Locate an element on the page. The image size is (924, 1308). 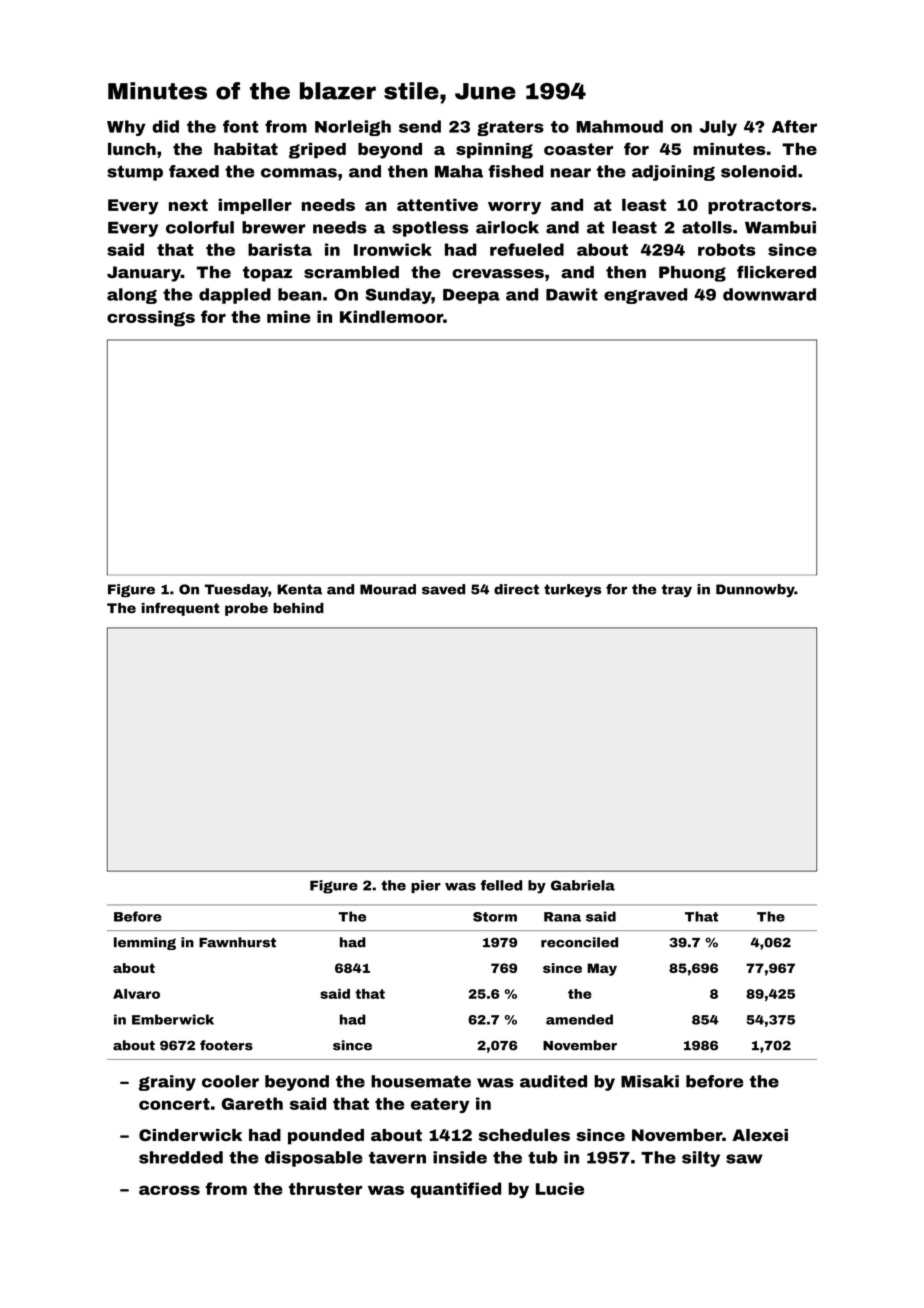
Lucie is located at coordinates (560, 1188).
